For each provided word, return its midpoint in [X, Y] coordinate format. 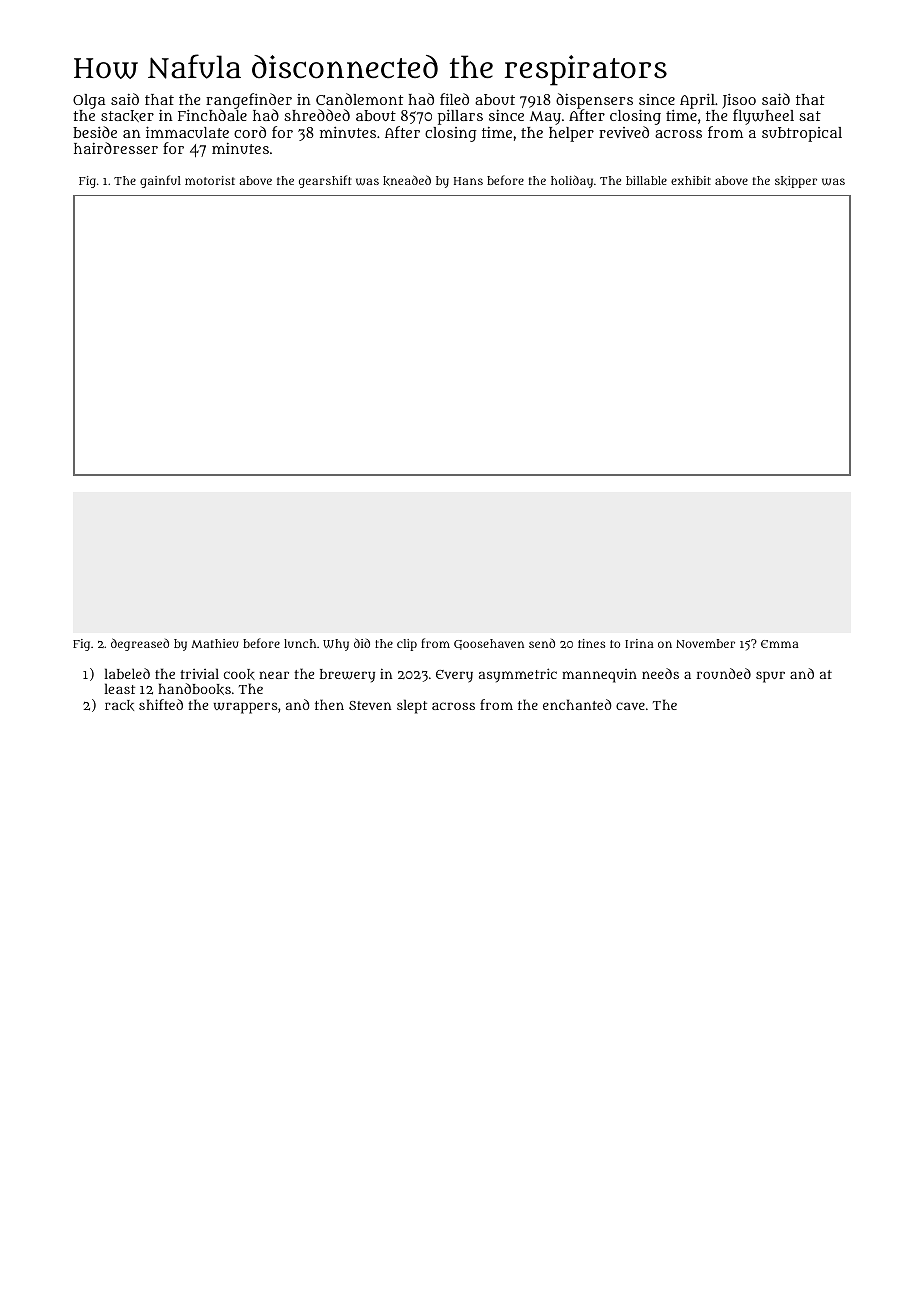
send [542, 643]
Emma [780, 644]
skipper [796, 182]
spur [770, 677]
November [705, 643]
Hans [468, 181]
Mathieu [215, 643]
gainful [160, 181]
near [274, 675]
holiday [572, 181]
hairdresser [116, 148]
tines [591, 643]
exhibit [691, 180]
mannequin [599, 676]
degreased [140, 644]
